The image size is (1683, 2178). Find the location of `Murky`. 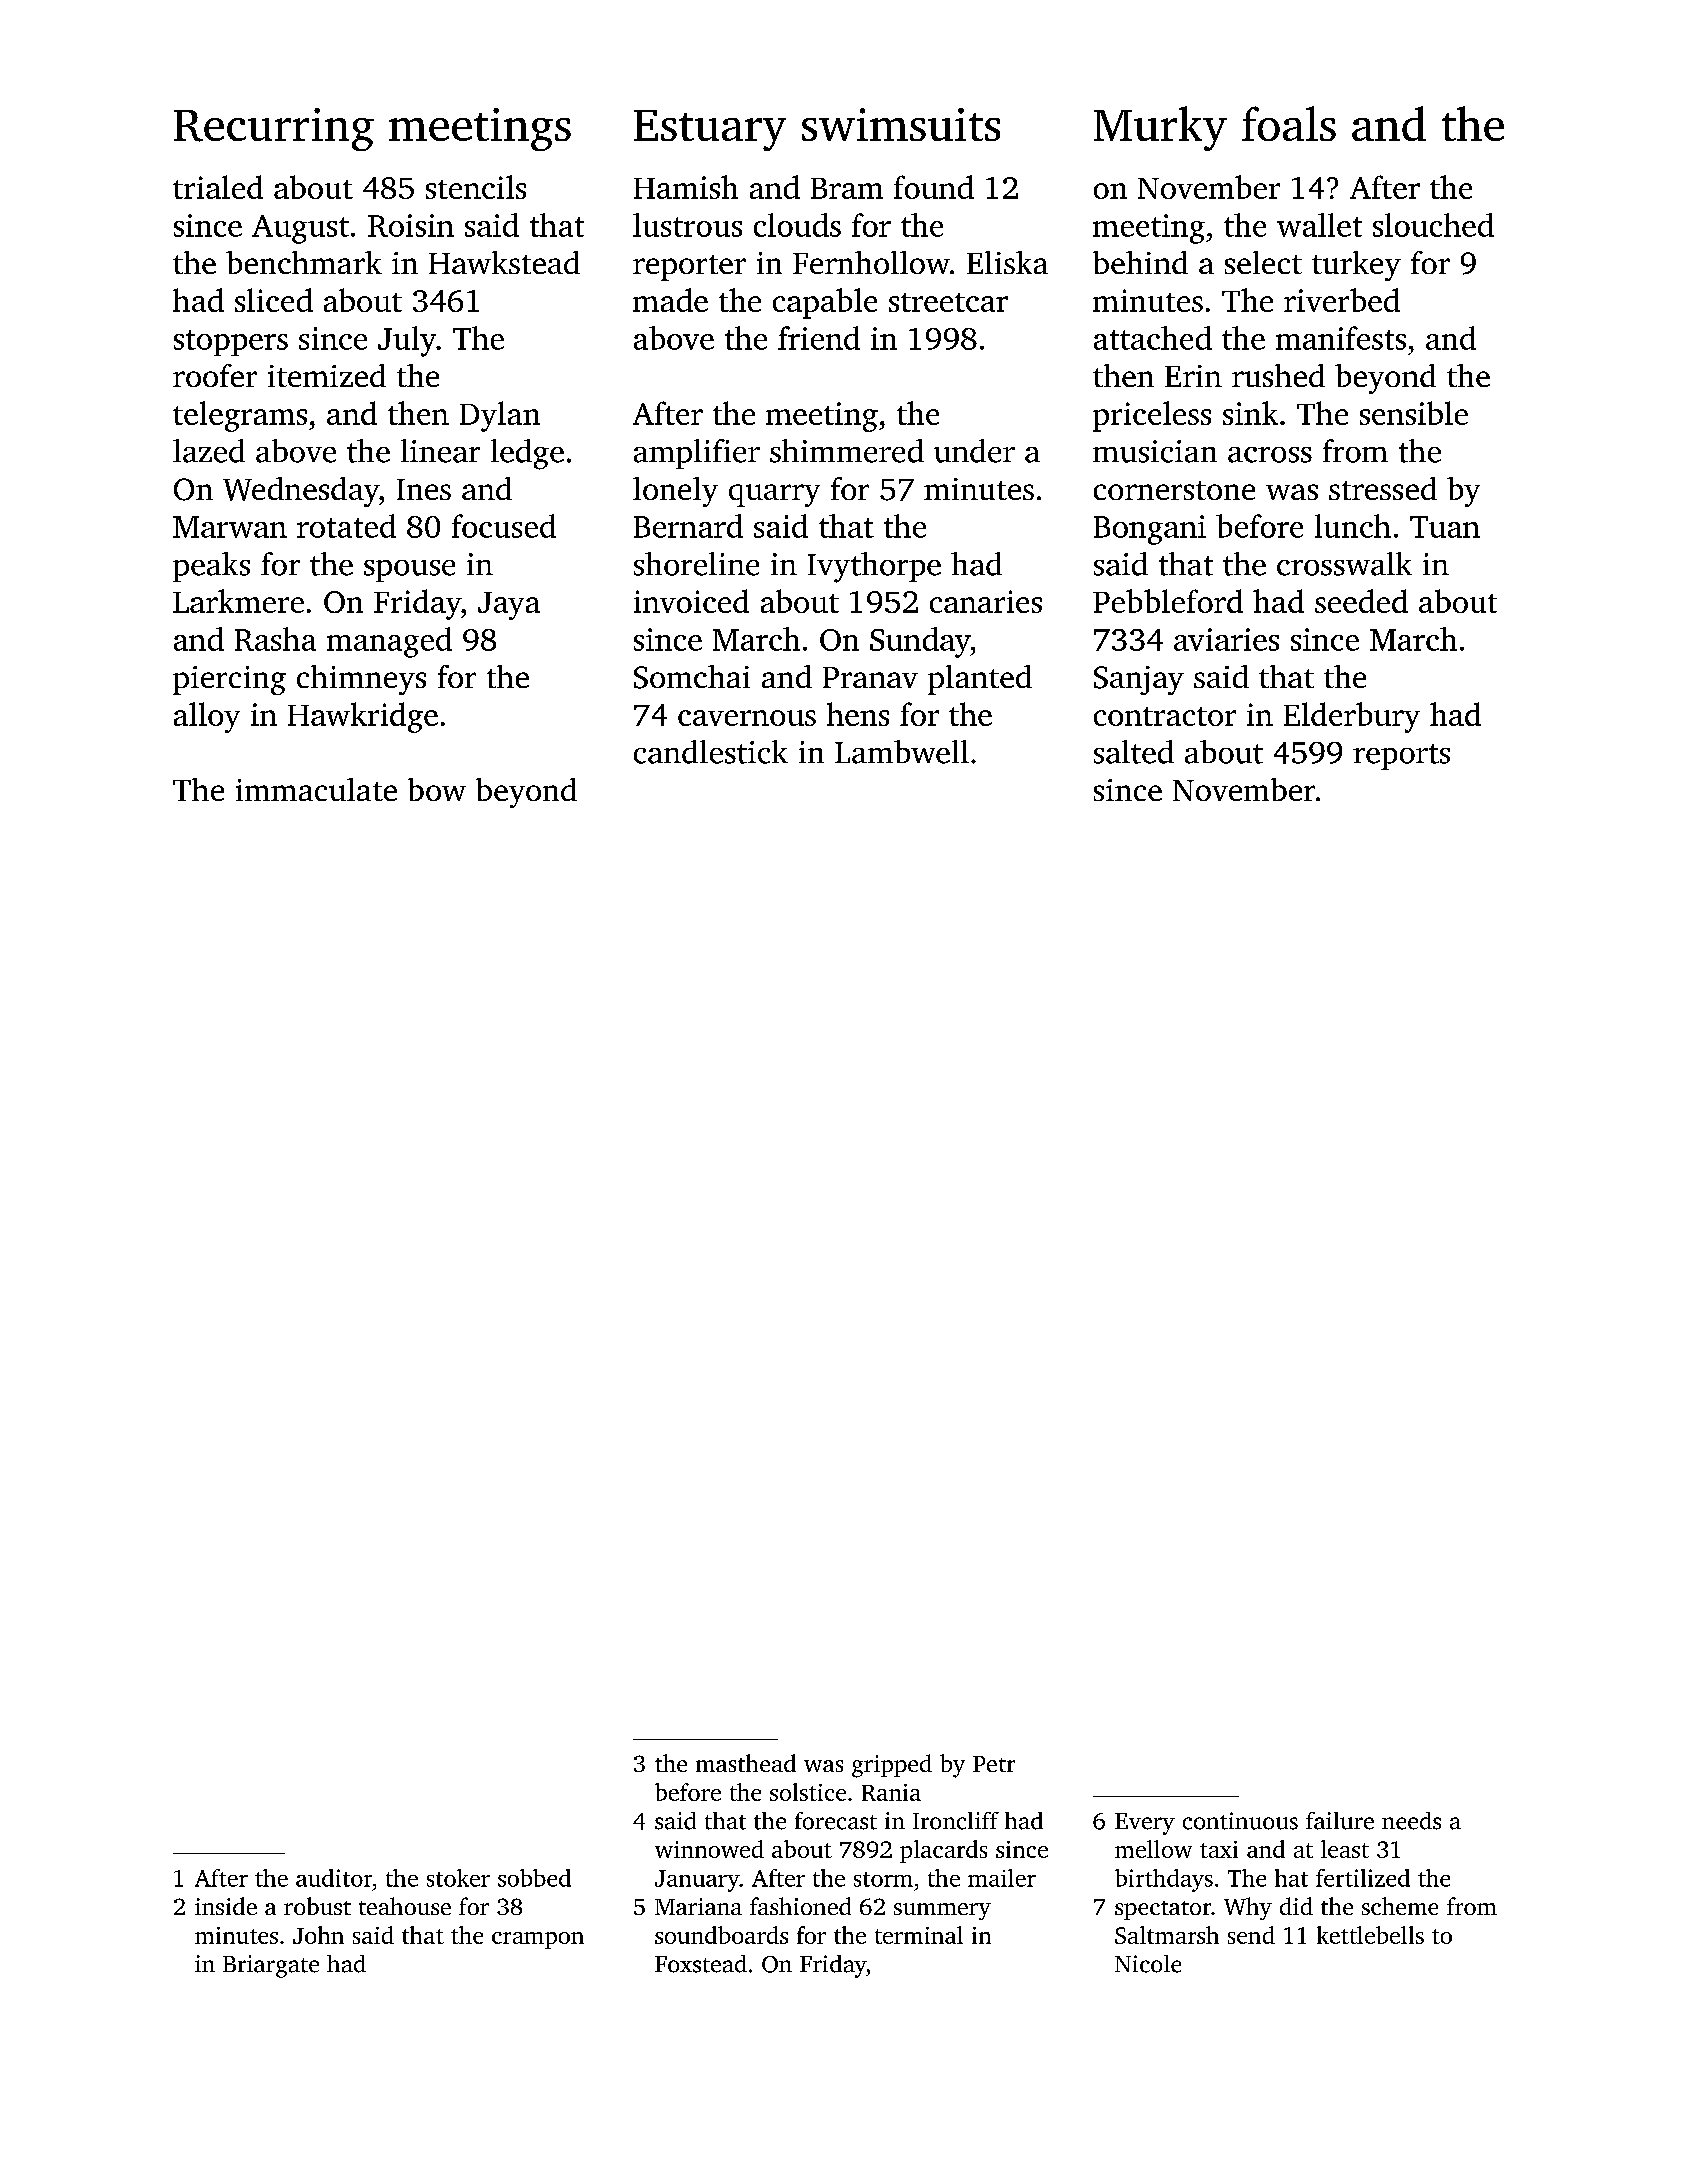

Murky is located at coordinates (1160, 128).
